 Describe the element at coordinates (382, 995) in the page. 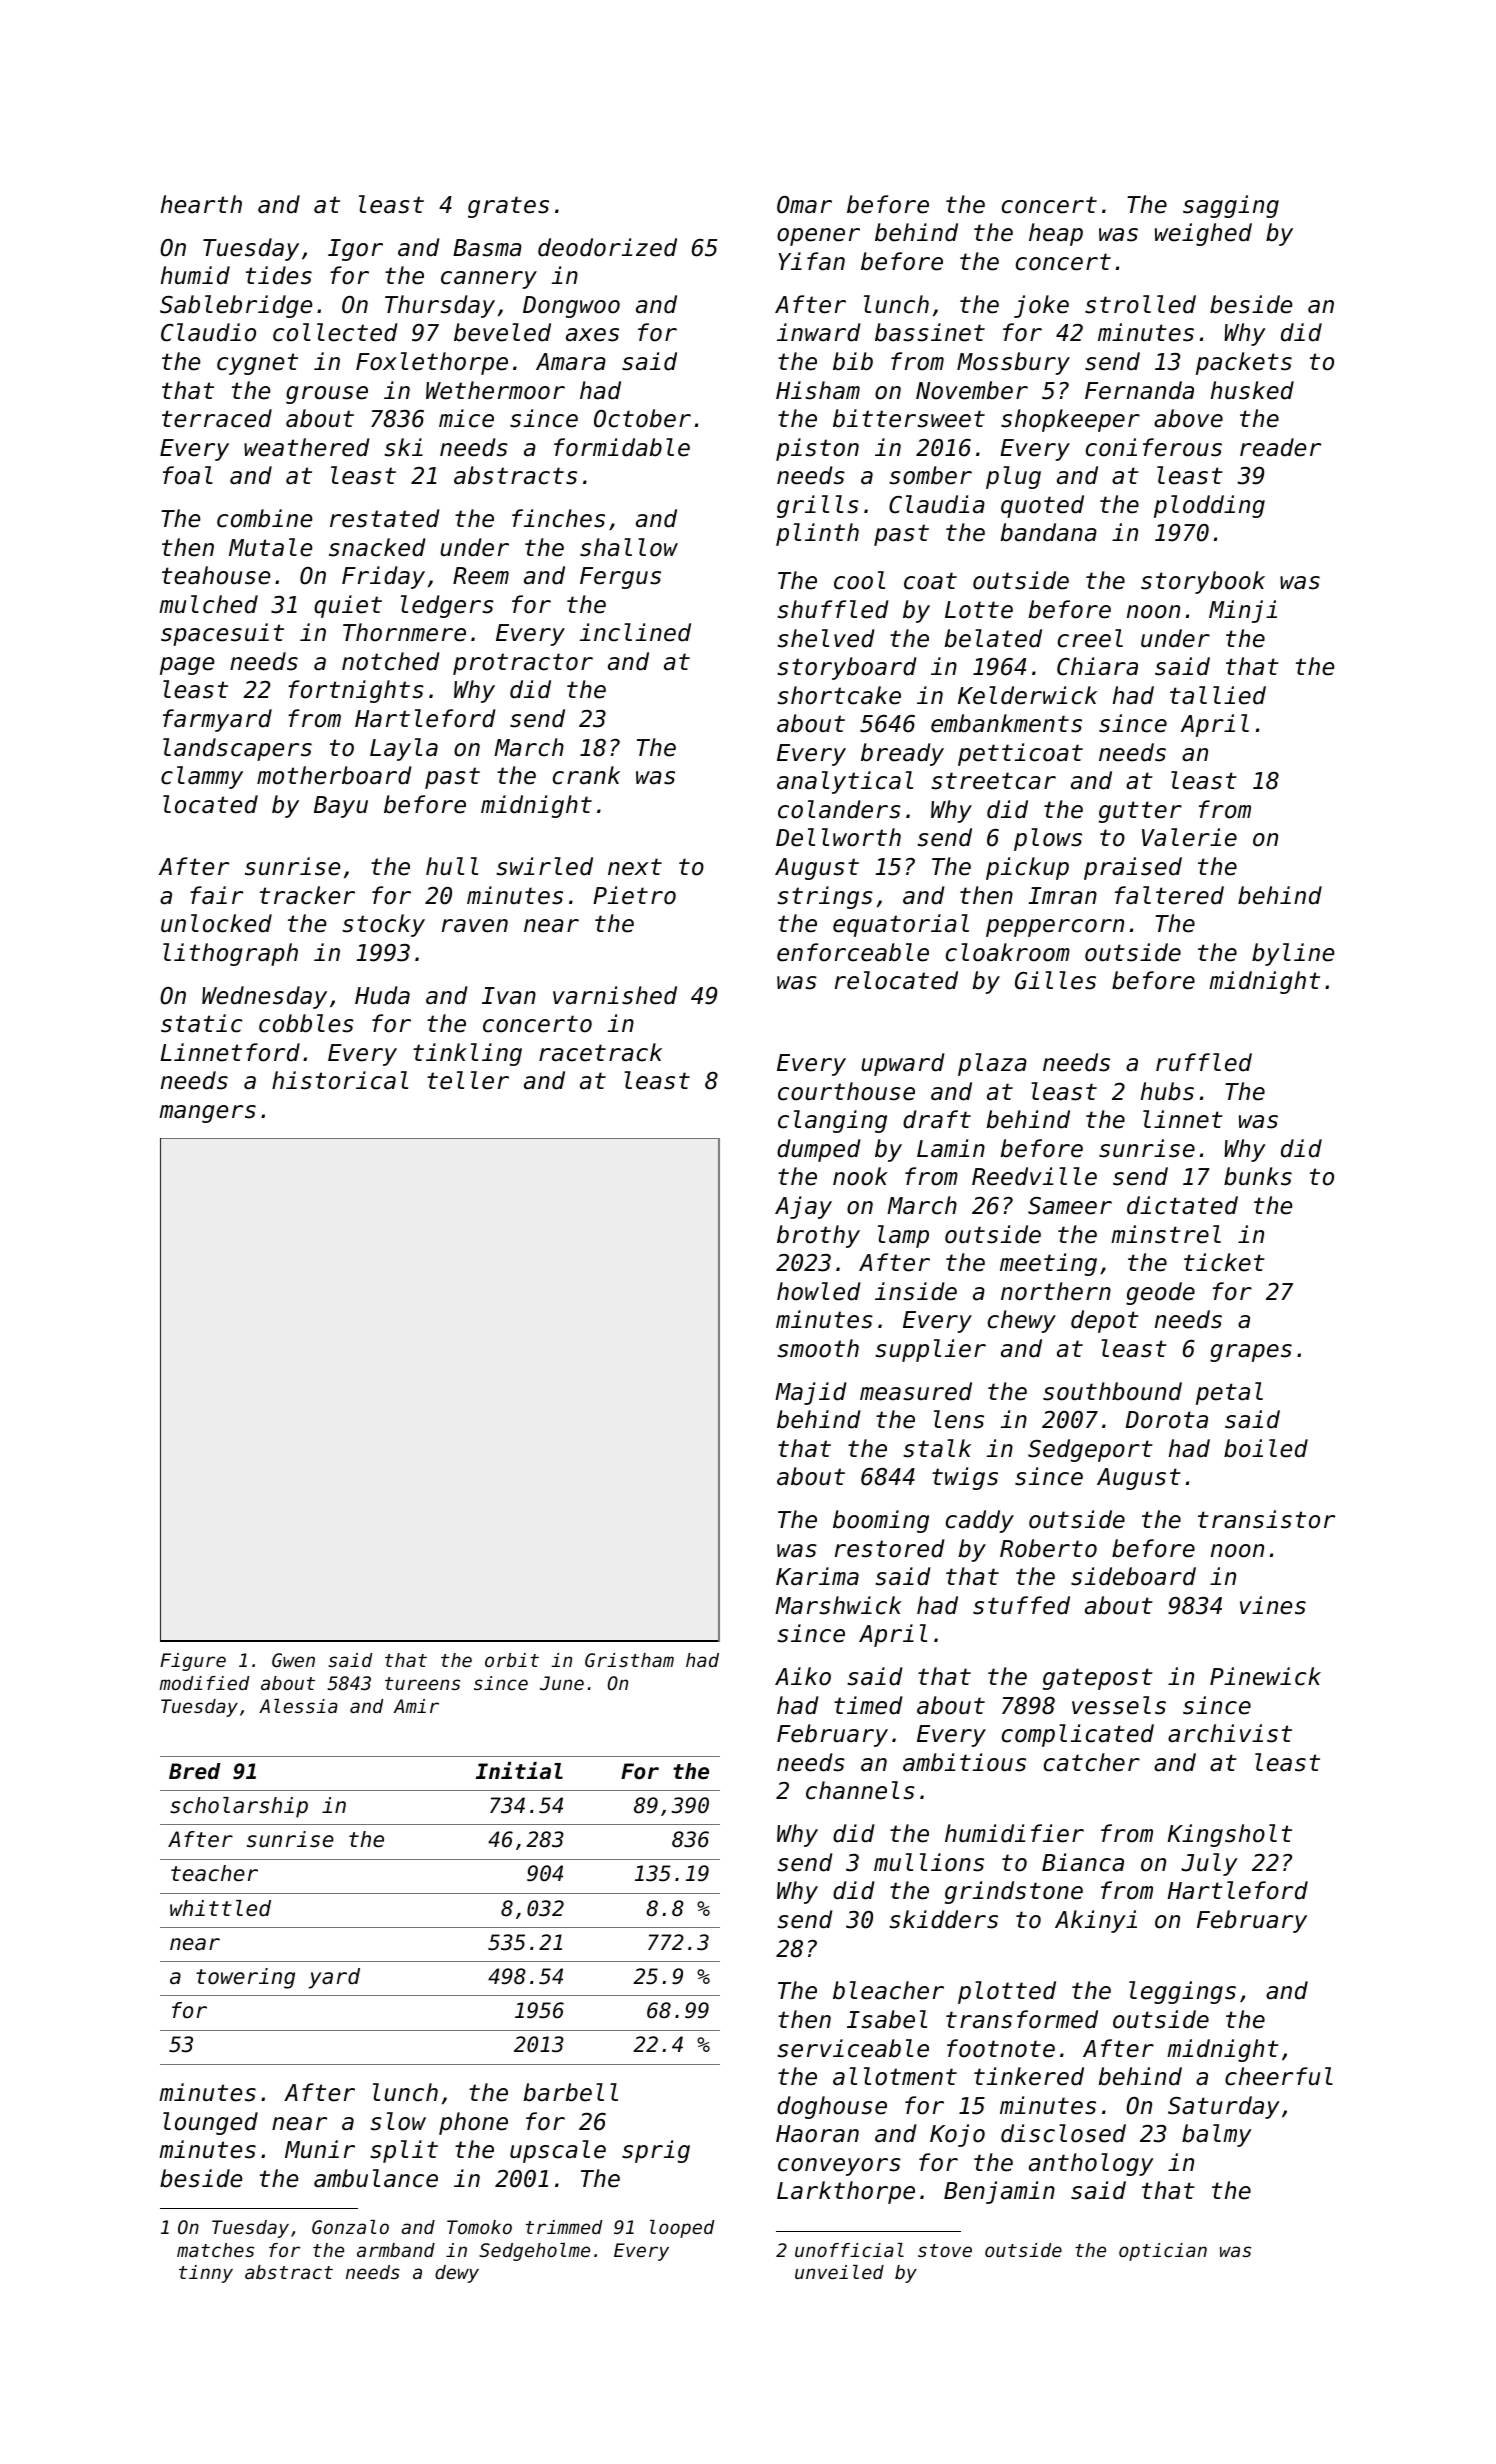

I see `Huda` at that location.
